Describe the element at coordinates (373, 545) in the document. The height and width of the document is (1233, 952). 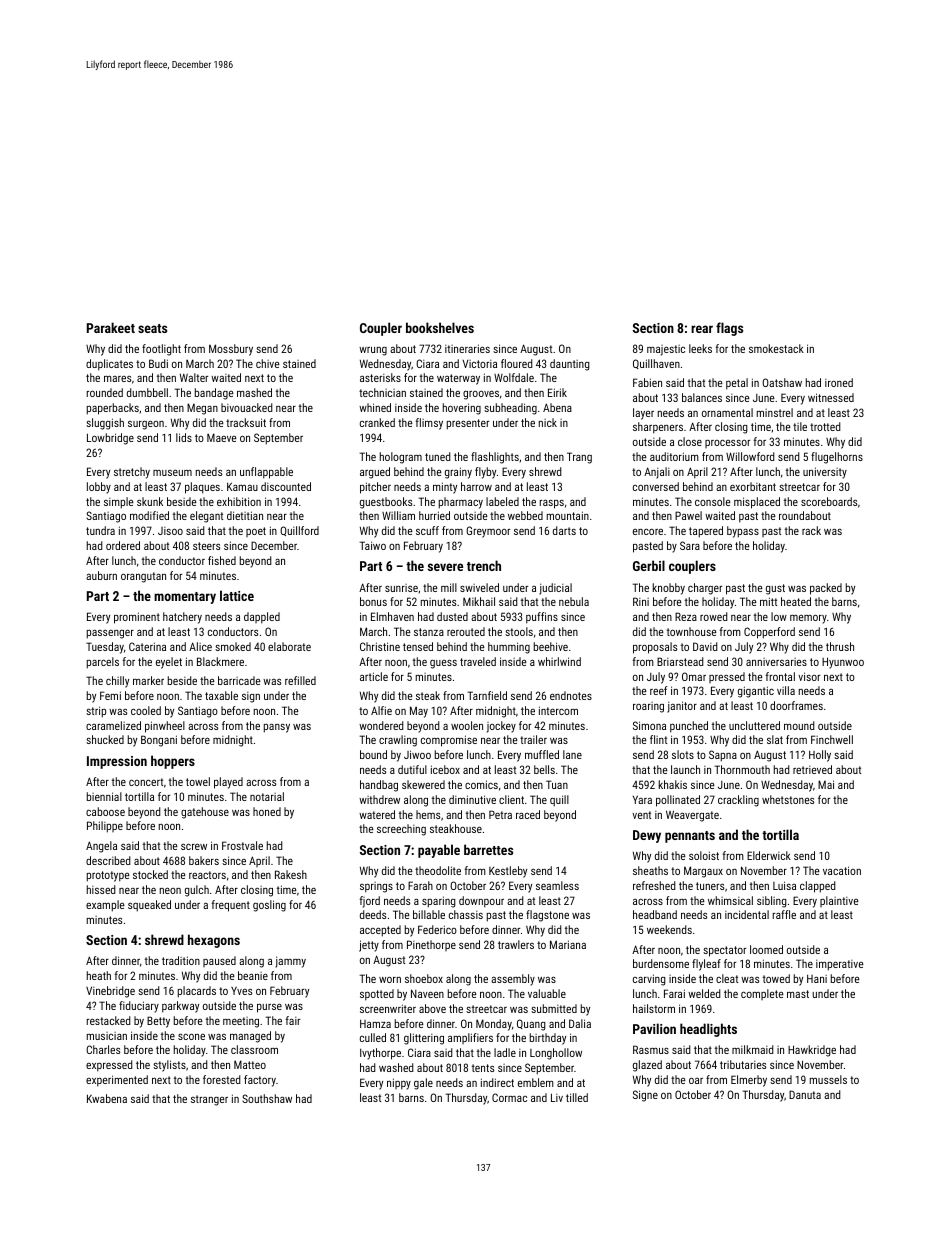
I see `Taiwo` at that location.
